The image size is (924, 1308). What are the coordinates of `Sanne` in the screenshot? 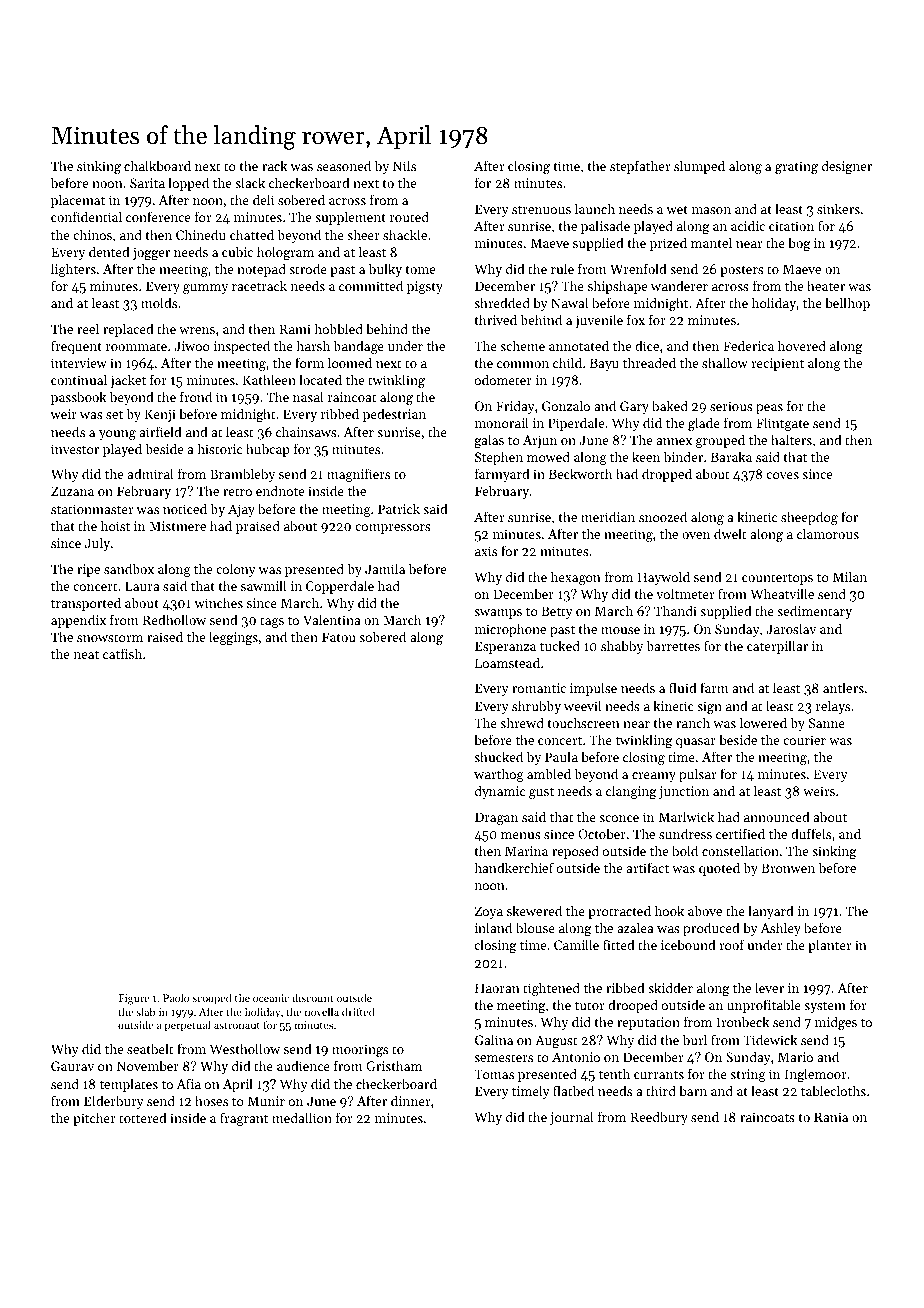 It's located at (827, 723).
